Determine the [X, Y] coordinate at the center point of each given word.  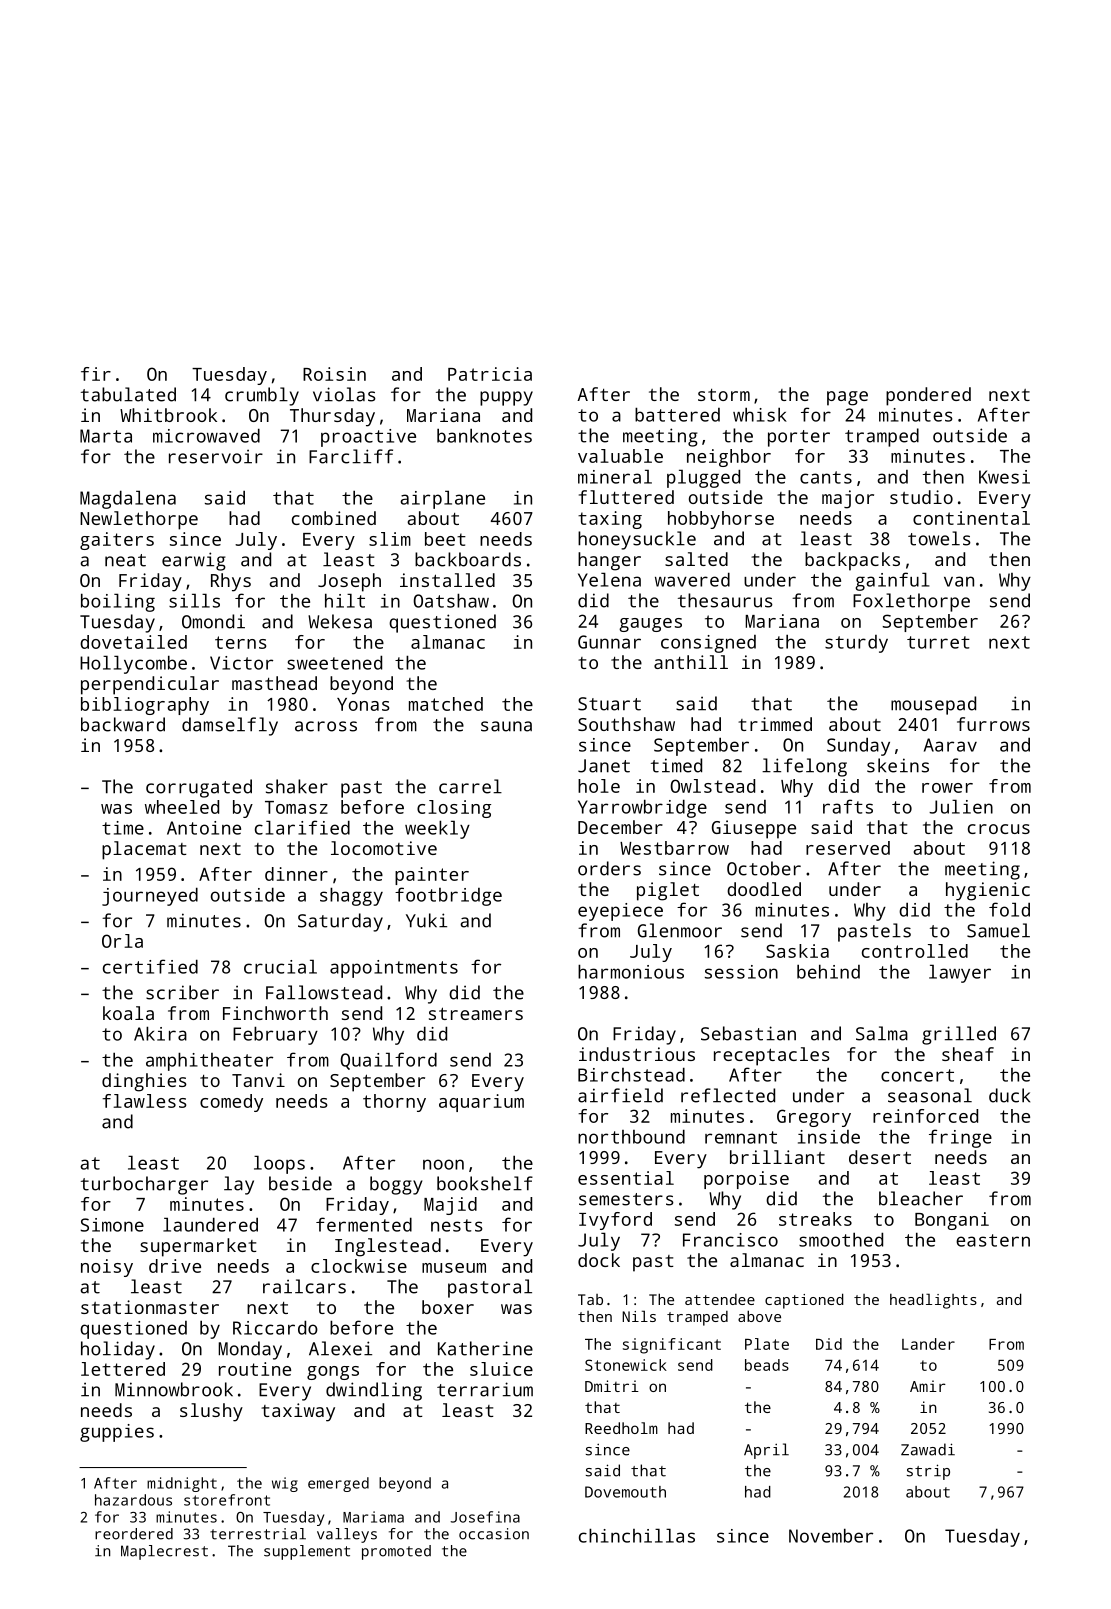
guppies [117, 1433]
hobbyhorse [721, 520]
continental [971, 518]
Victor [241, 663]
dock [599, 1260]
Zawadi [928, 1449]
